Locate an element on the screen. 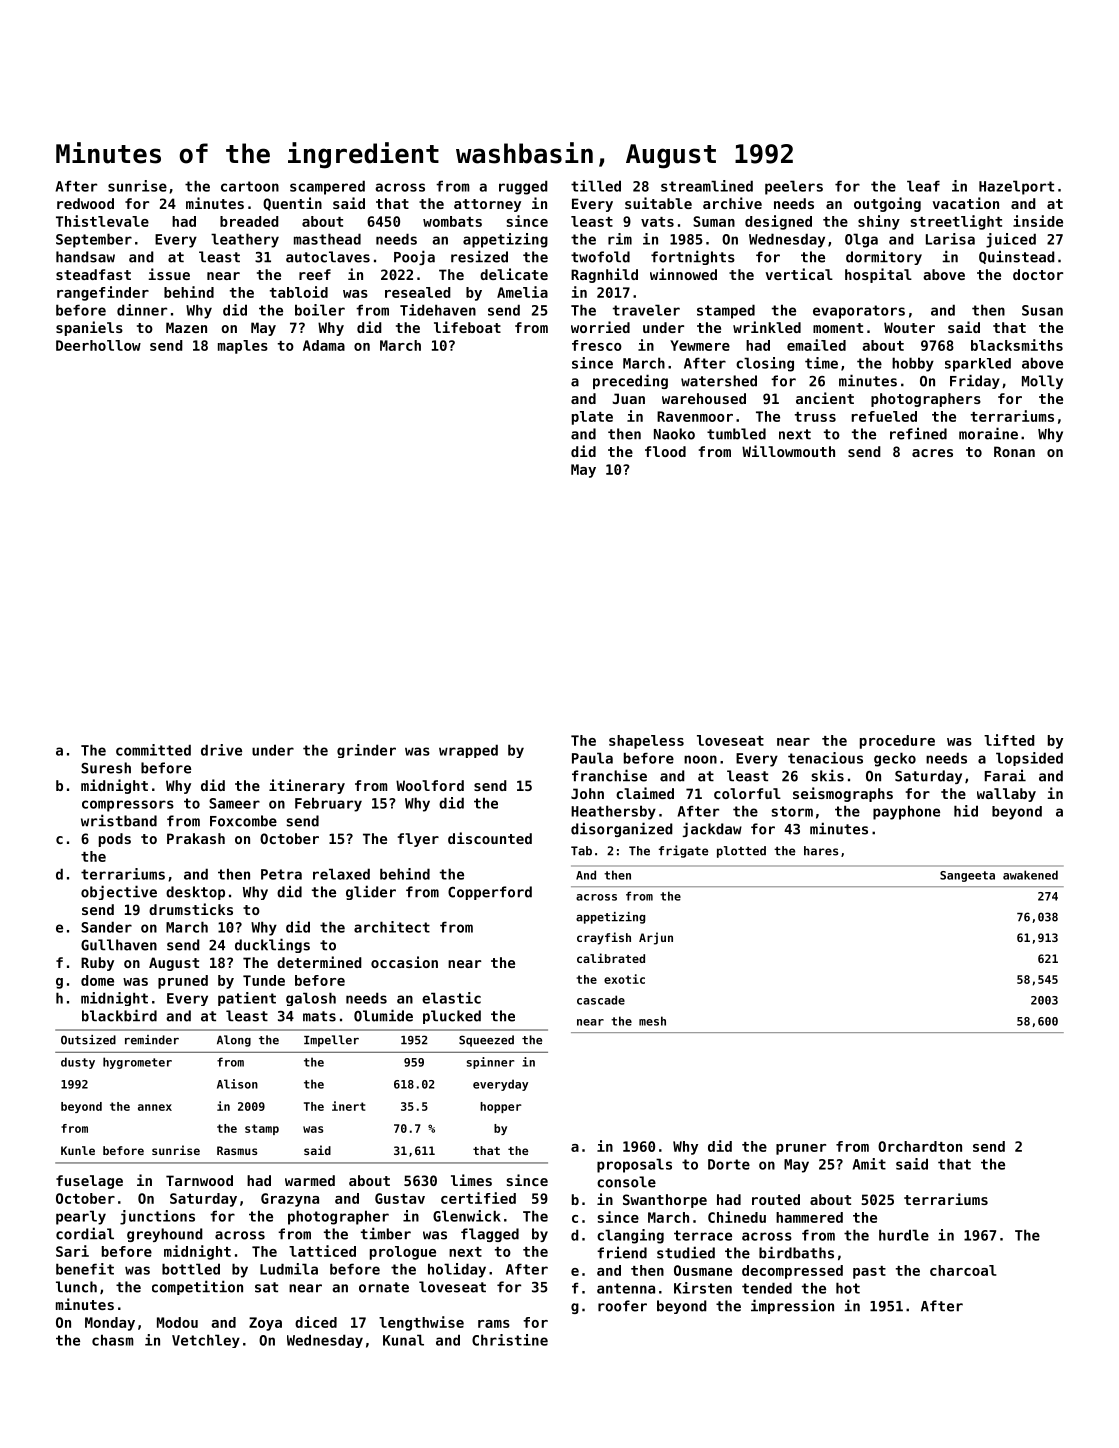 The image size is (1119, 1448). impression is located at coordinates (792, 1306).
